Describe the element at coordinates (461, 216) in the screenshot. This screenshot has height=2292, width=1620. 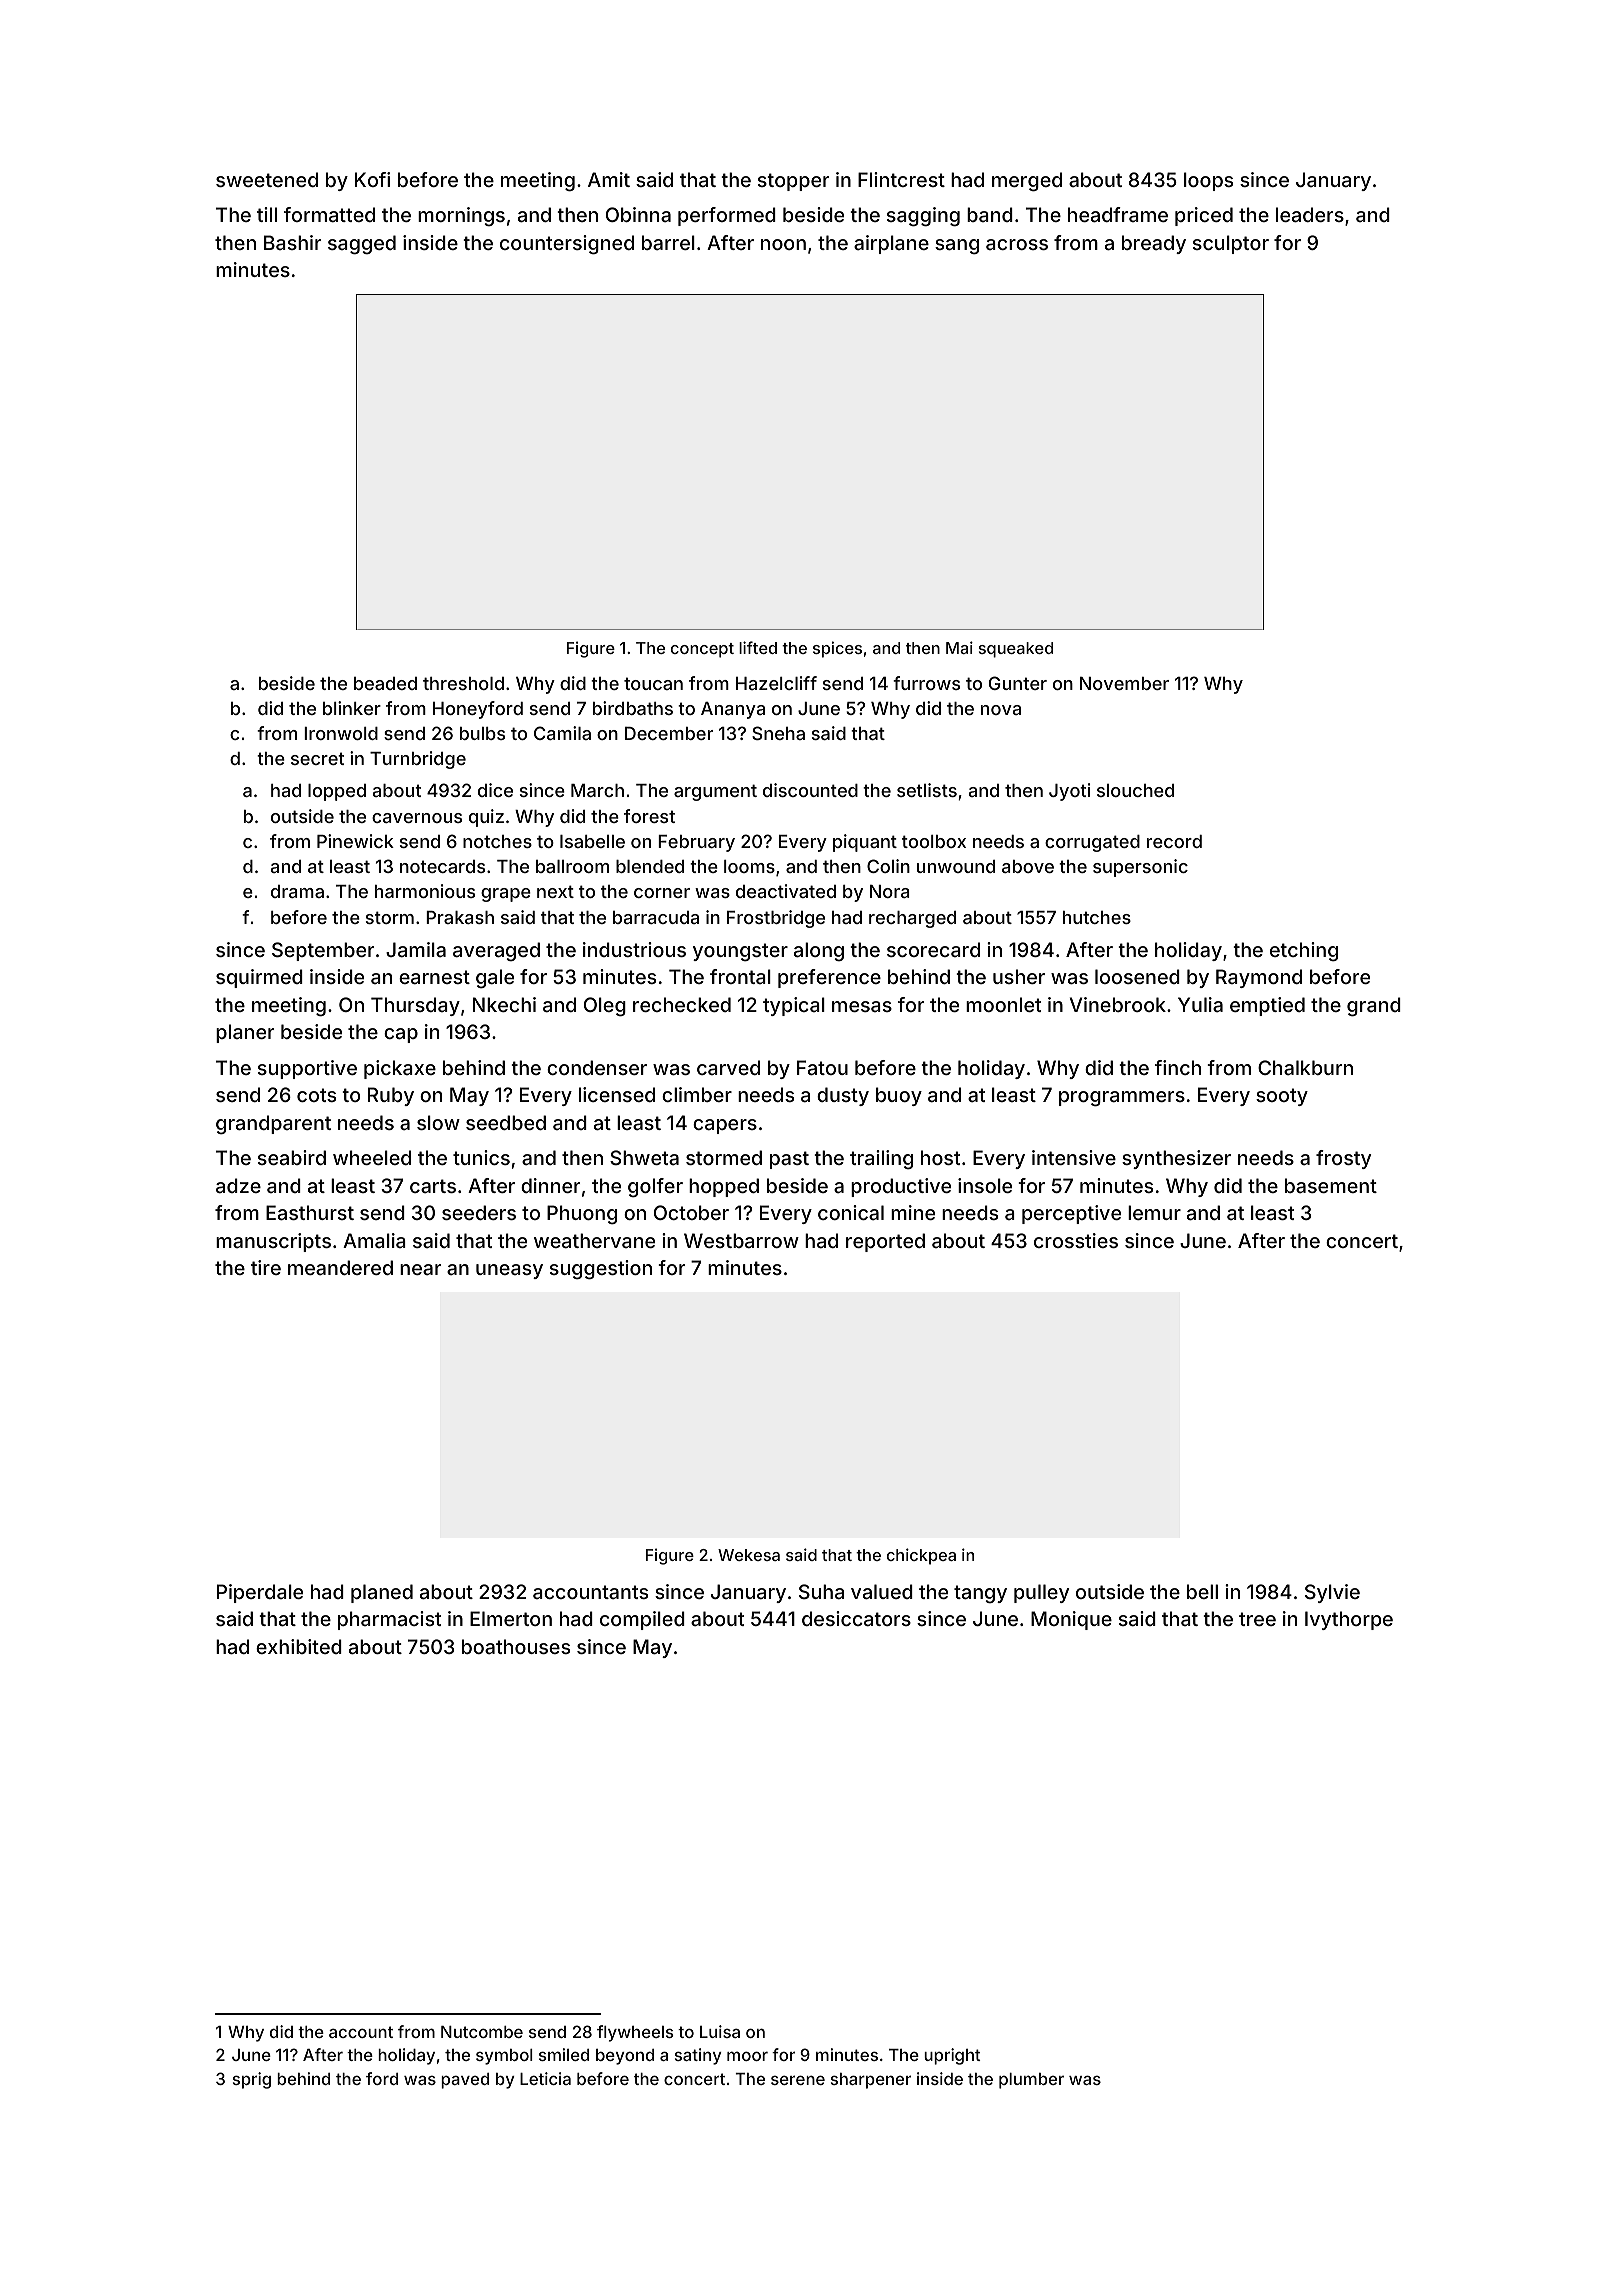
I see `mornings` at that location.
